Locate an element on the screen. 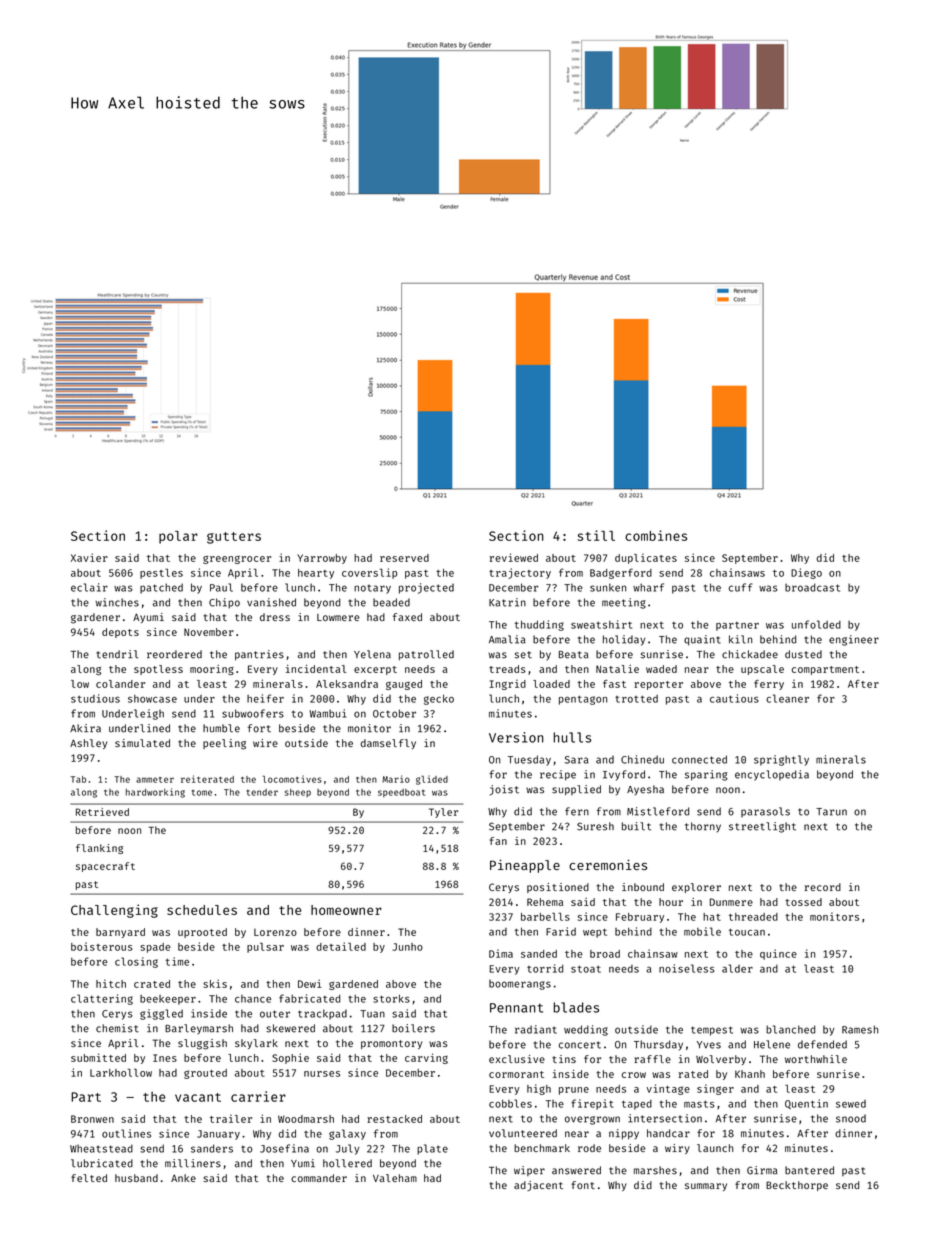 Image resolution: width=952 pixels, height=1233 pixels. felted is located at coordinates (89, 1178).
